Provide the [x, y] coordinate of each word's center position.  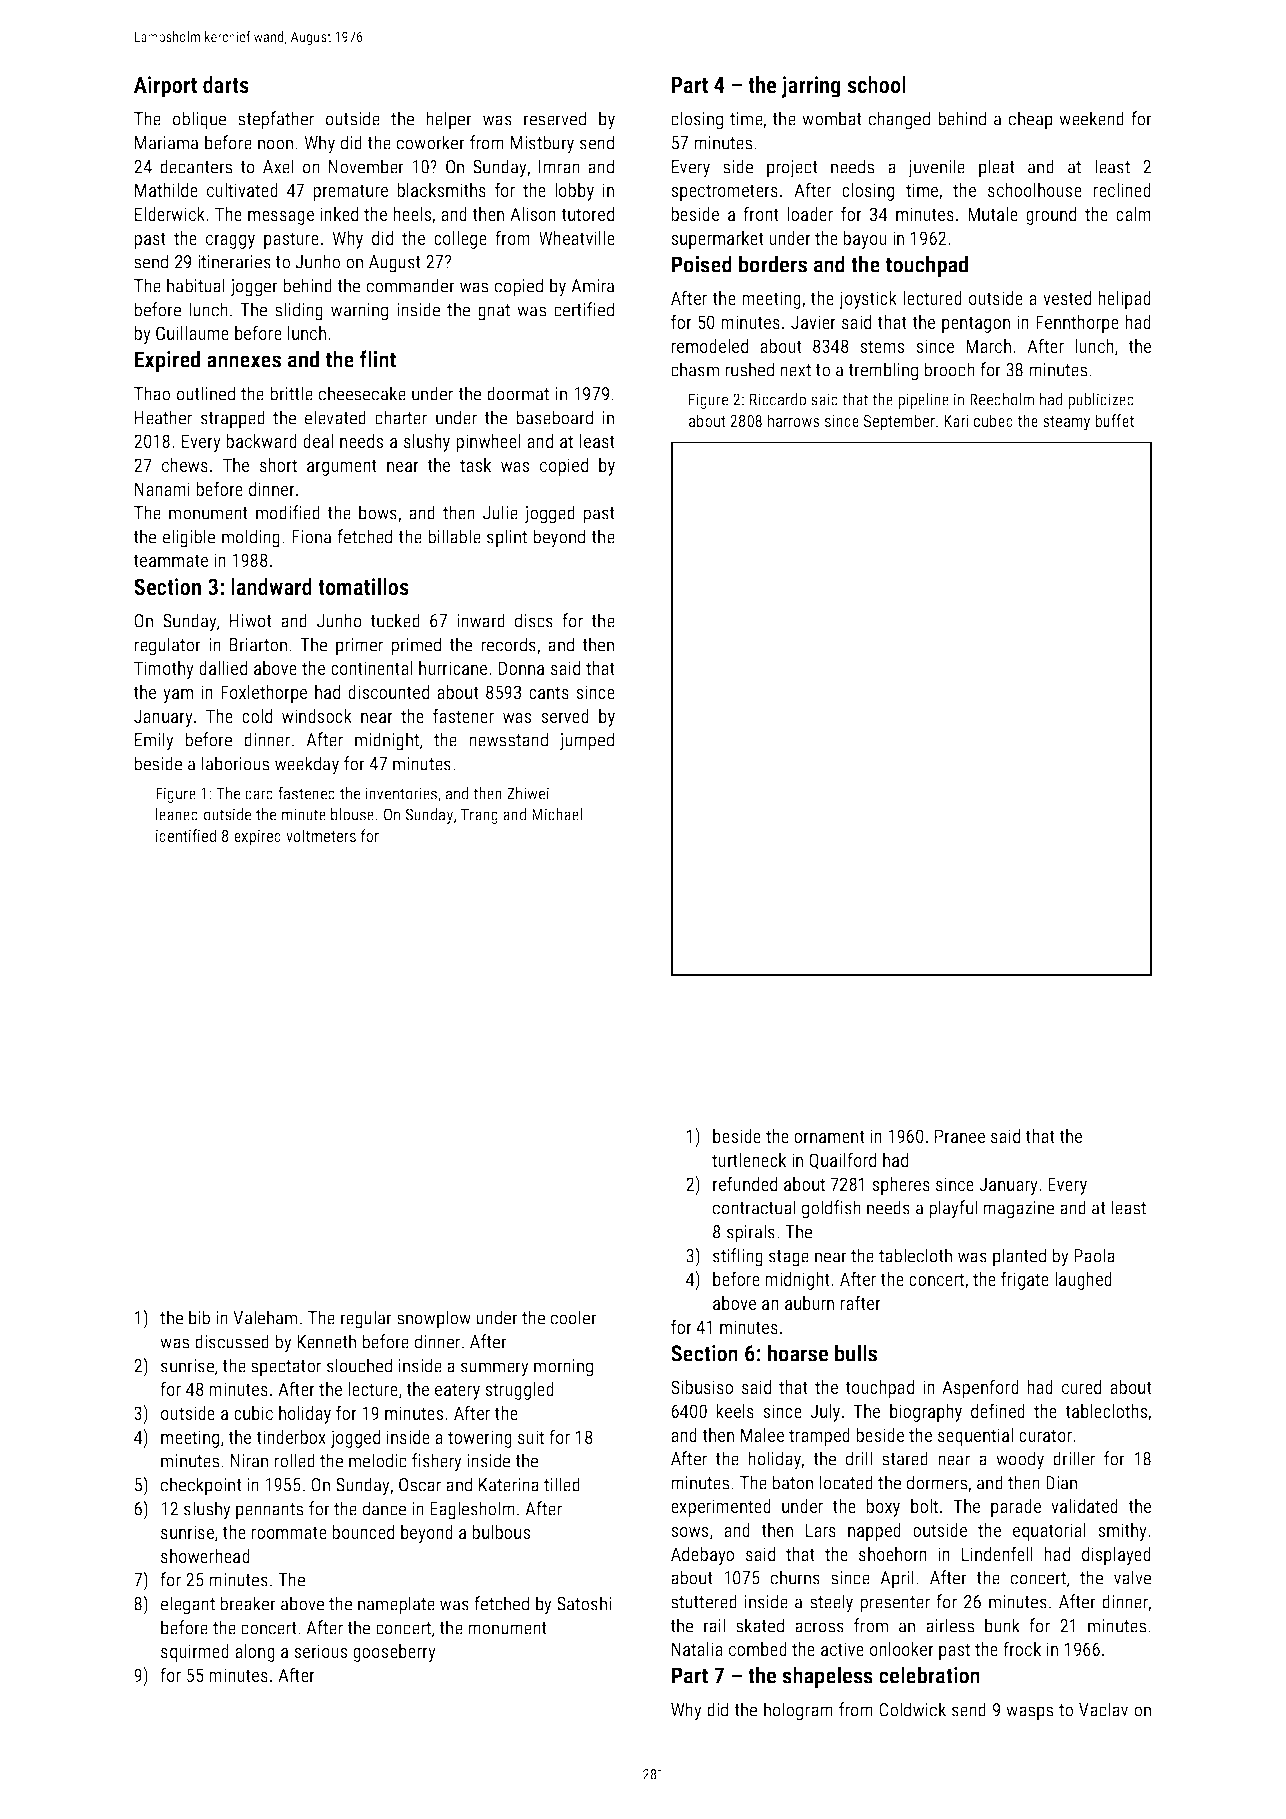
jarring [811, 87]
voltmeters [321, 835]
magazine [1018, 1210]
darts [226, 84]
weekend [1091, 118]
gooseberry [394, 1653]
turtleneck [749, 1160]
